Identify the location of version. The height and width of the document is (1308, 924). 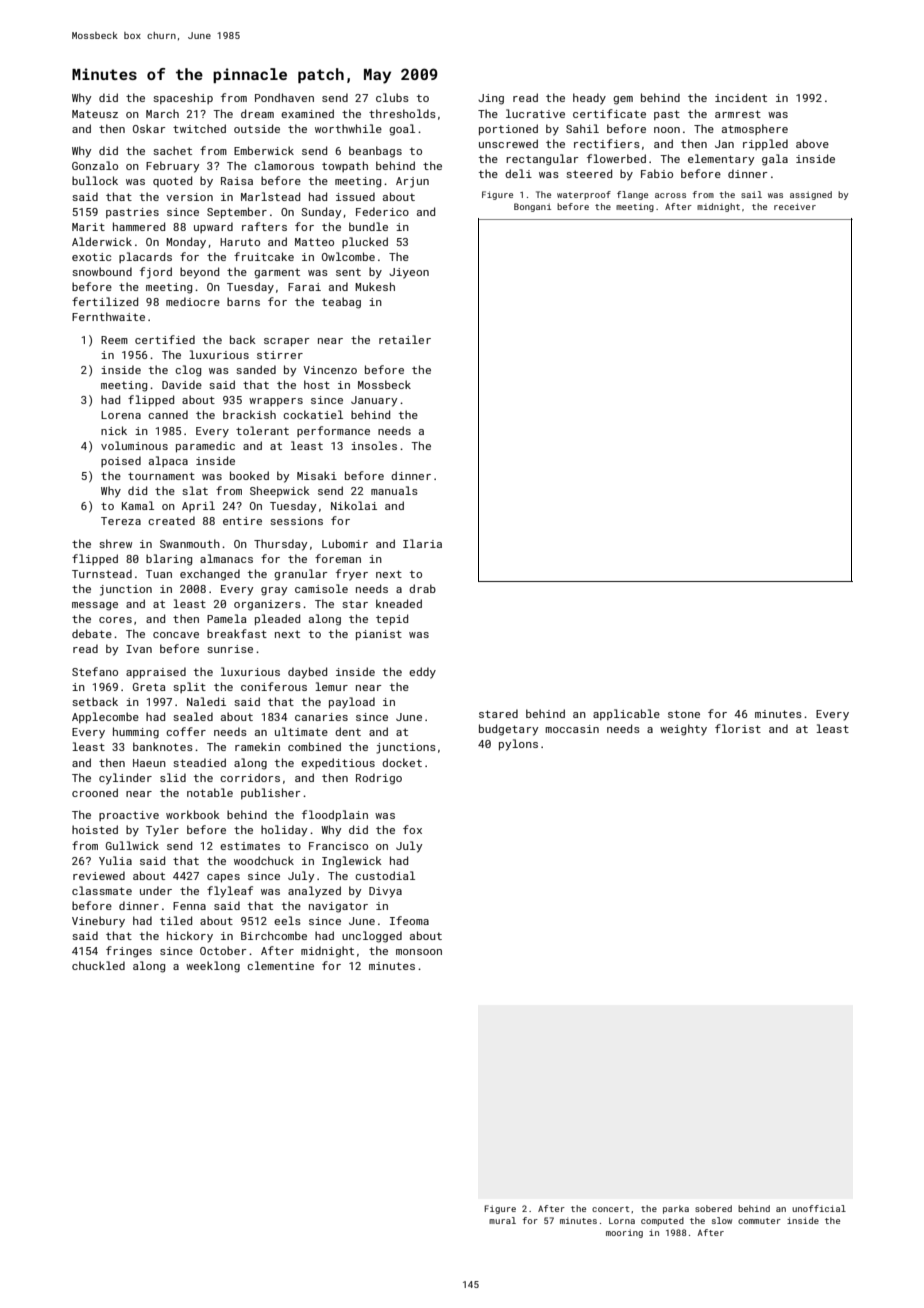
(189, 197).
